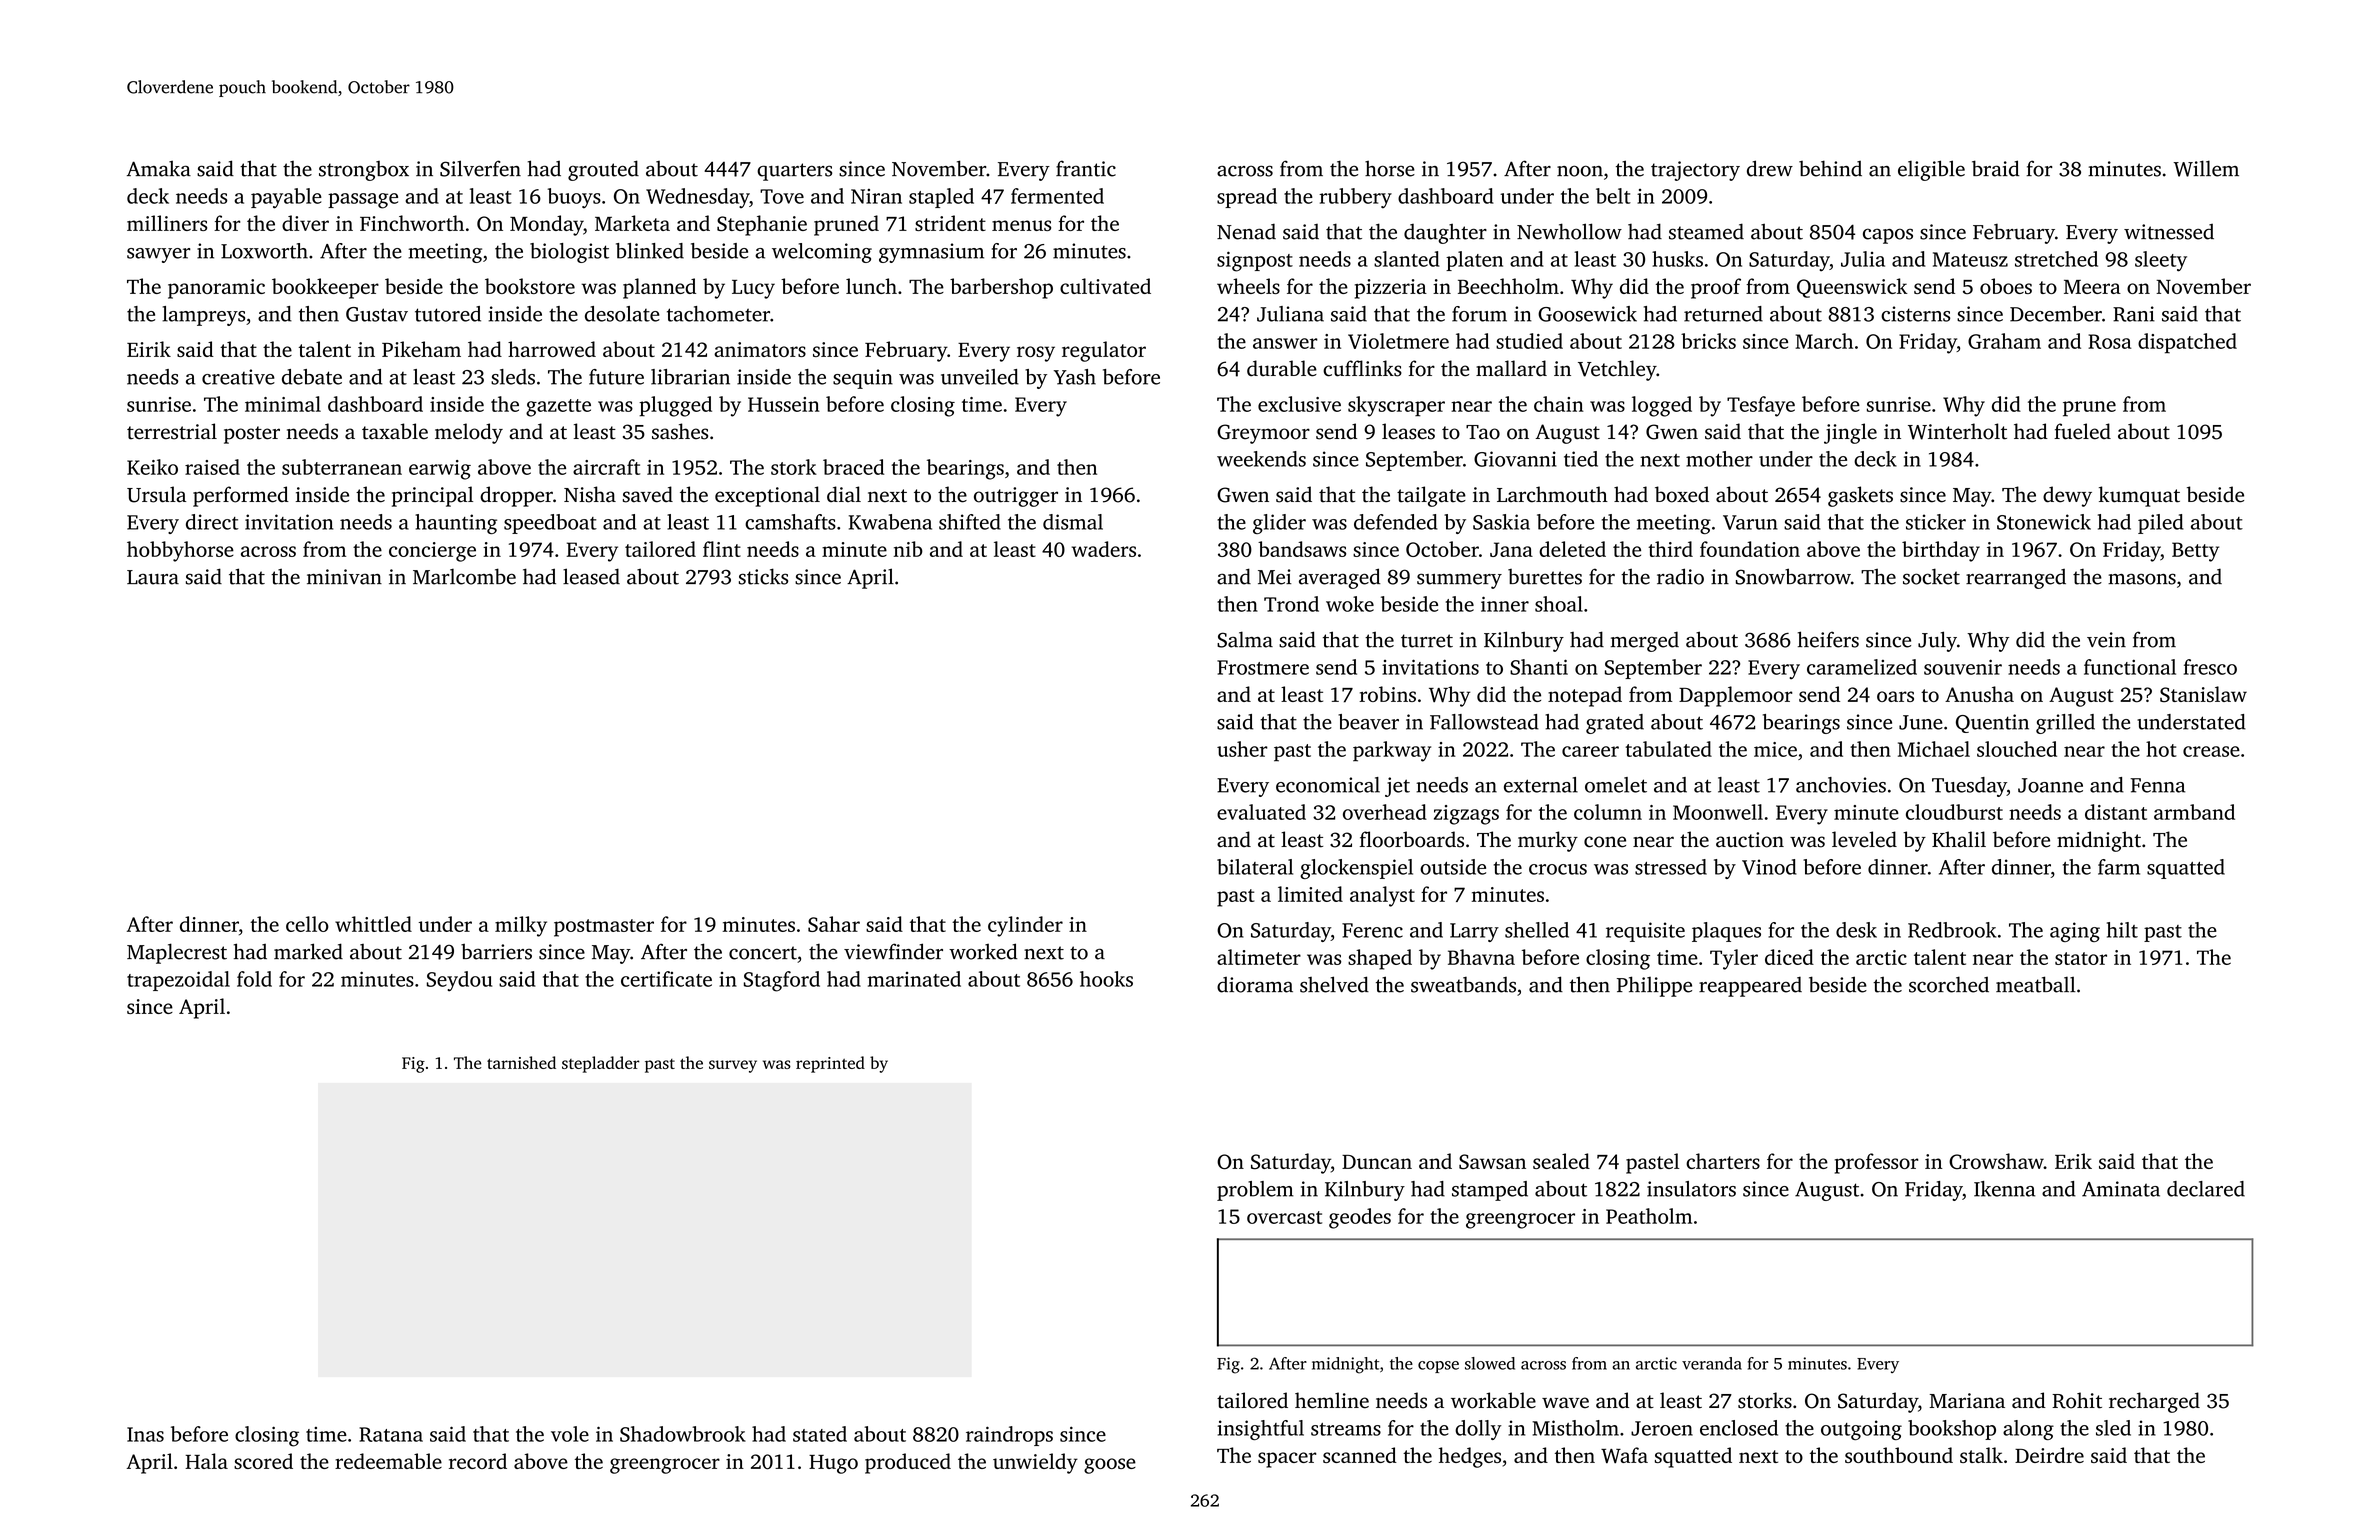 Image resolution: width=2380 pixels, height=1540 pixels. What do you see at coordinates (2017, 749) in the screenshot?
I see `slouched` at bounding box center [2017, 749].
